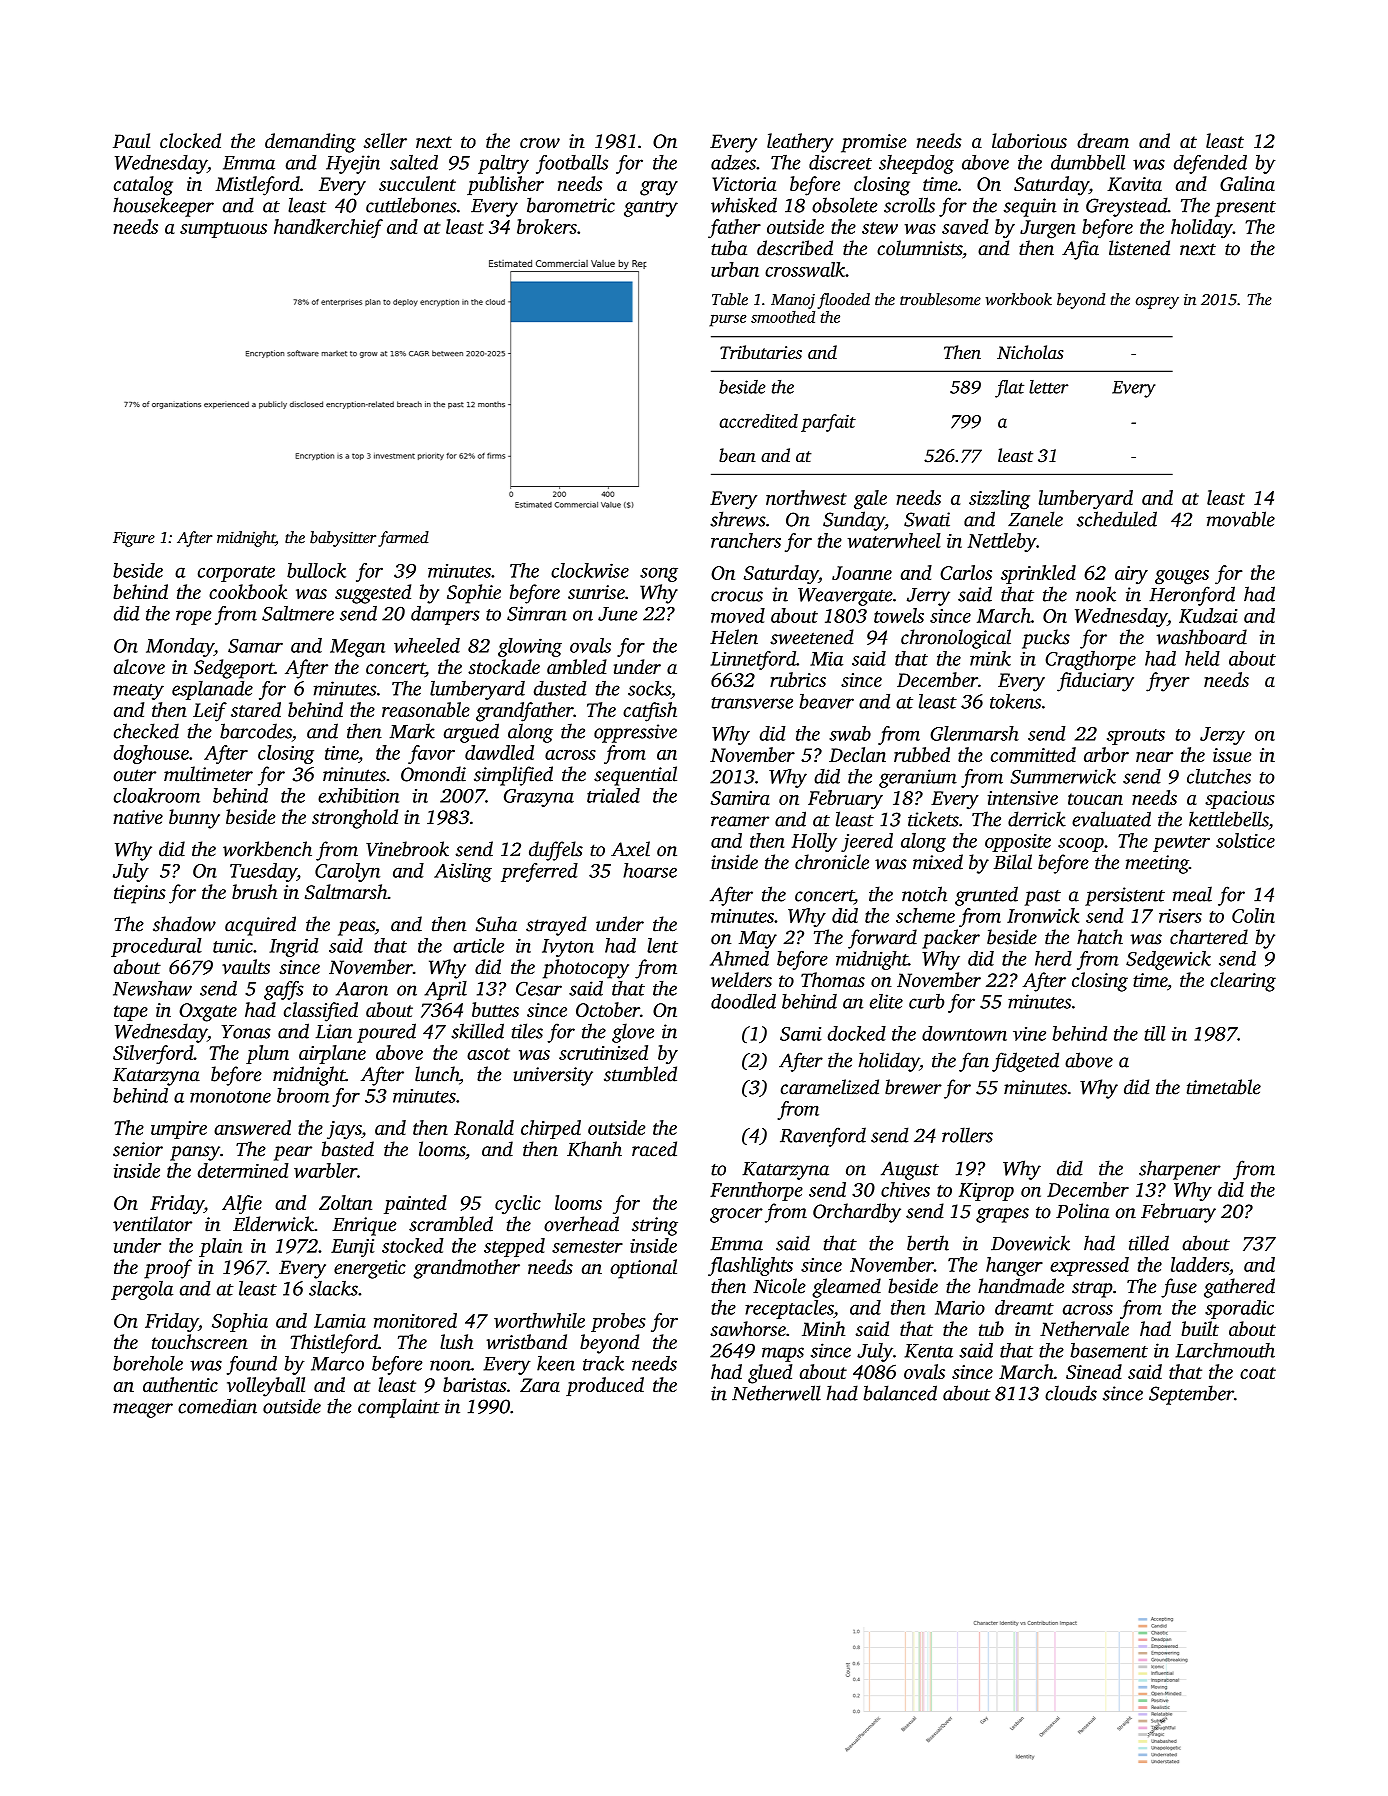 The width and height of the document is (1388, 1796). Describe the element at coordinates (131, 140) in the document. I see `Paul` at that location.
